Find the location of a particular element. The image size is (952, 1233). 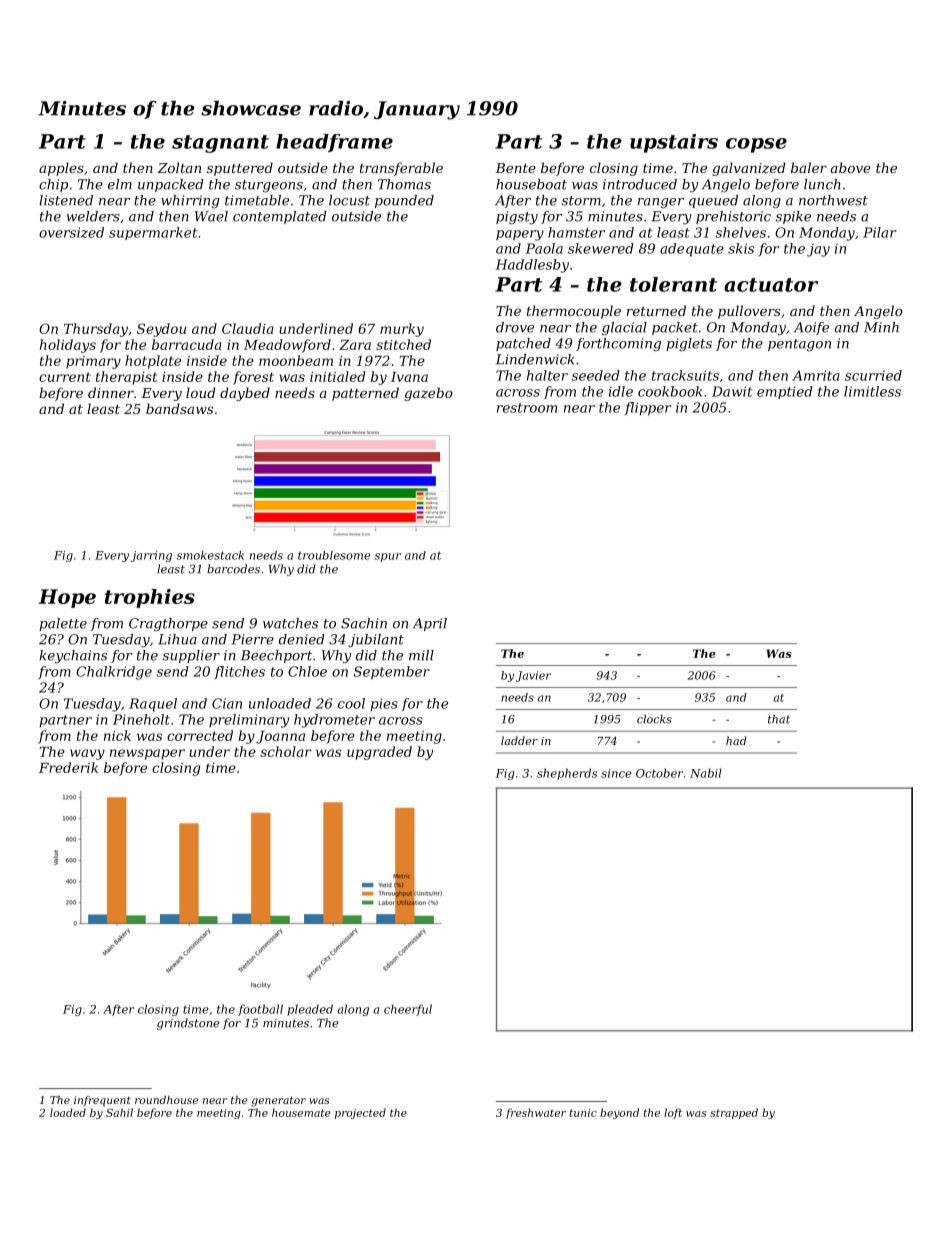

that is located at coordinates (779, 719).
